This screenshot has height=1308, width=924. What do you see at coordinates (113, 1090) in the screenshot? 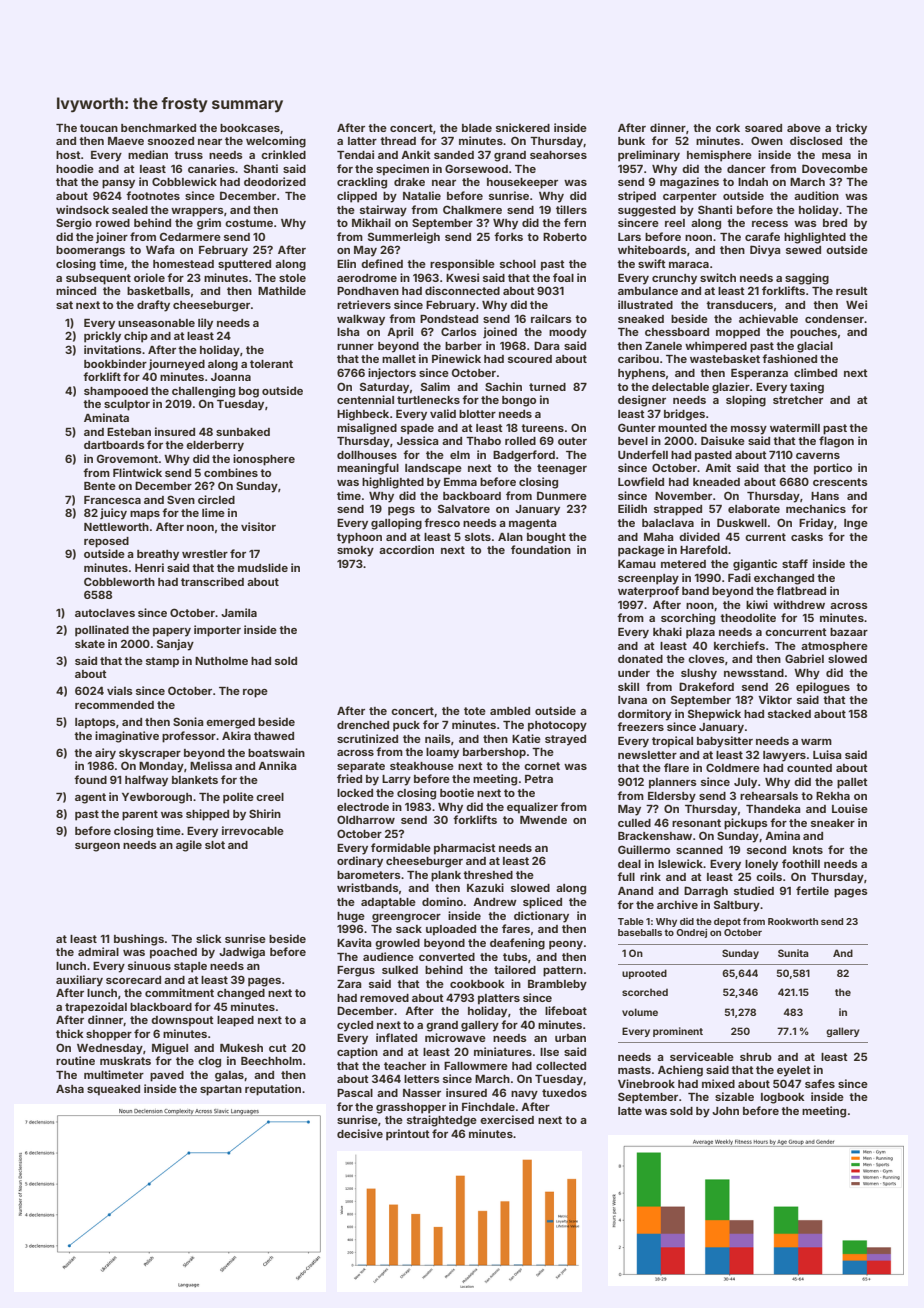
I see `squeaked` at bounding box center [113, 1090].
